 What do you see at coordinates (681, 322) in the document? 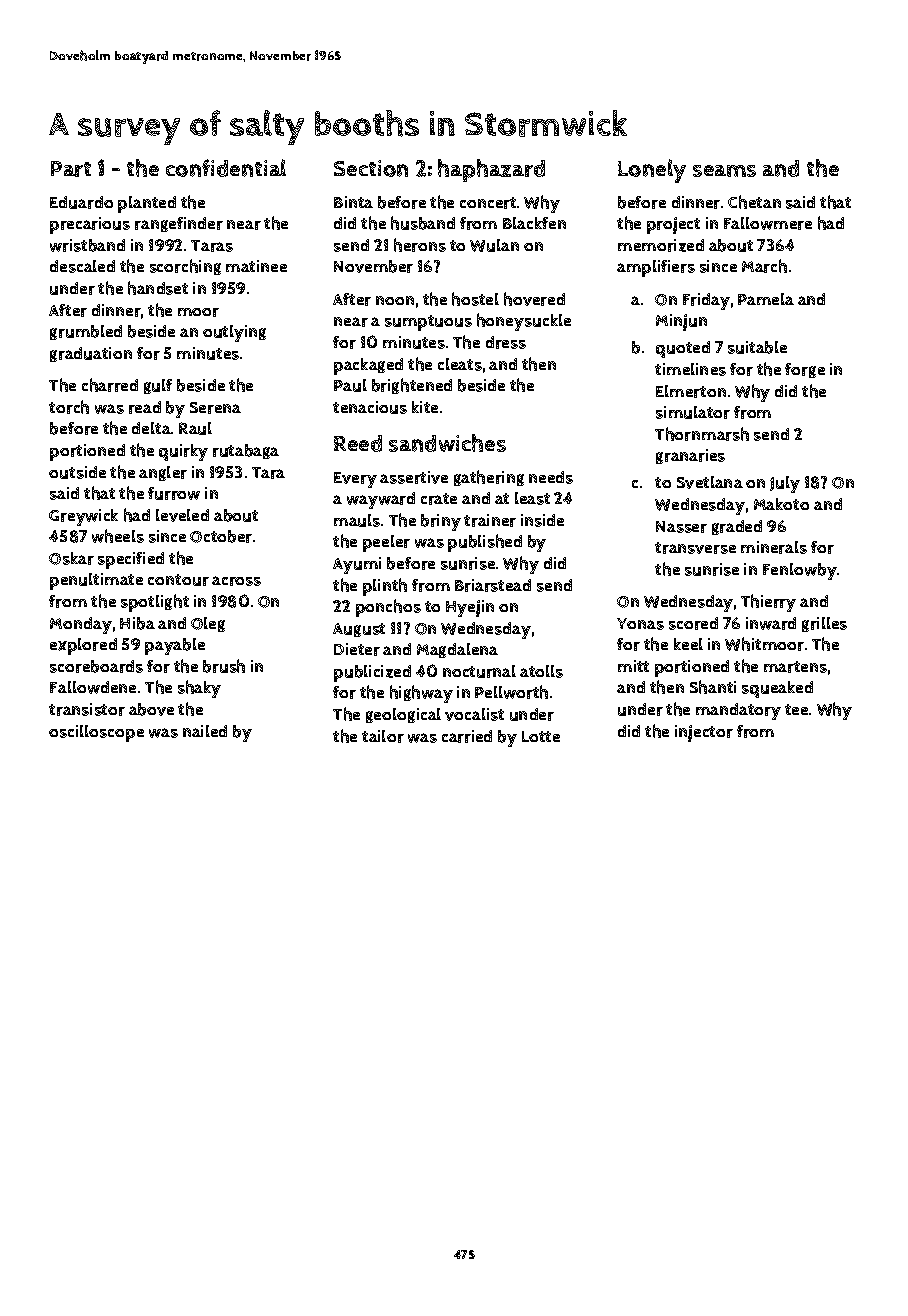
I see `Minjun` at bounding box center [681, 322].
